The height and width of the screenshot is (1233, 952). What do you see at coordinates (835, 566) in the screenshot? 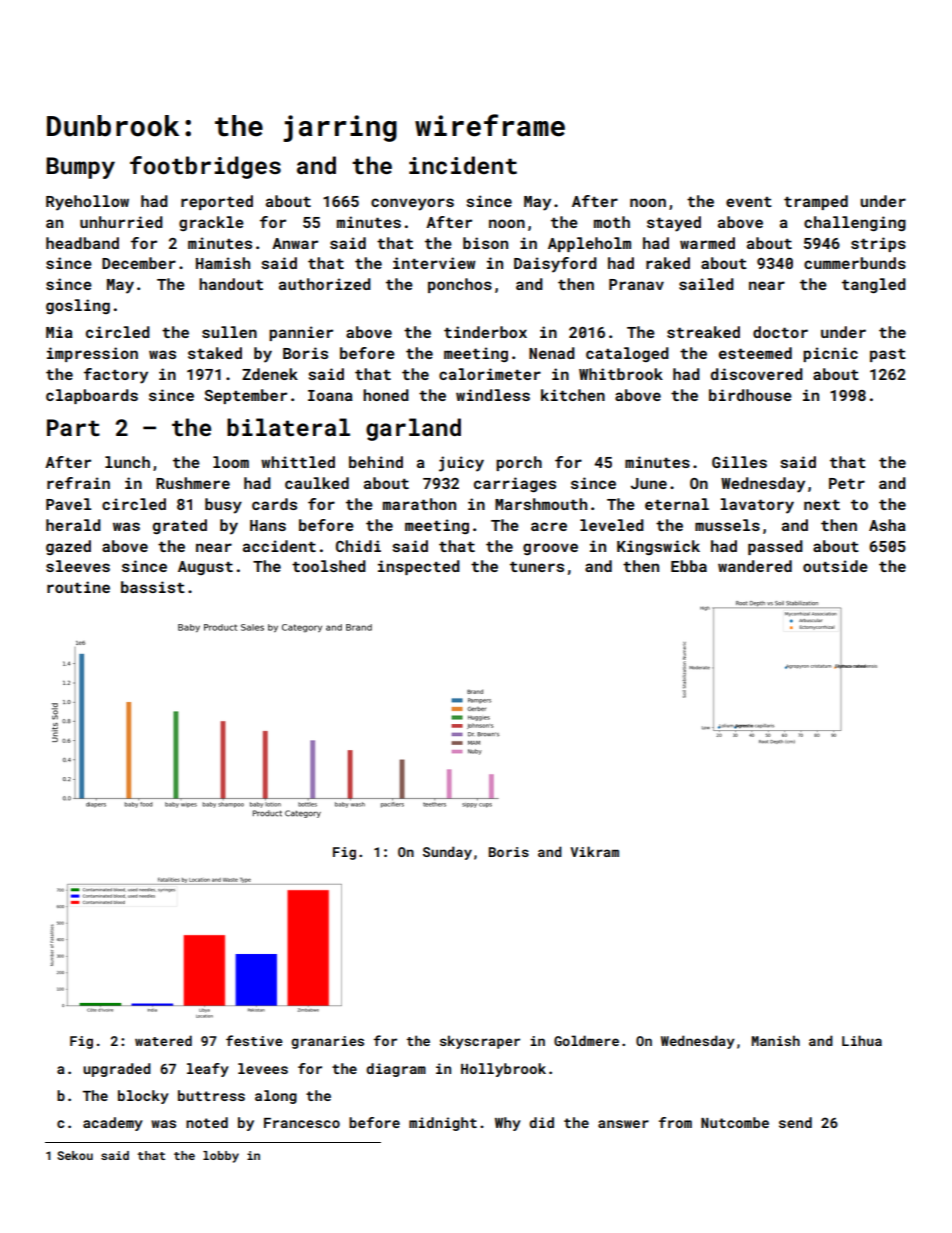
I see `outside` at bounding box center [835, 566].
